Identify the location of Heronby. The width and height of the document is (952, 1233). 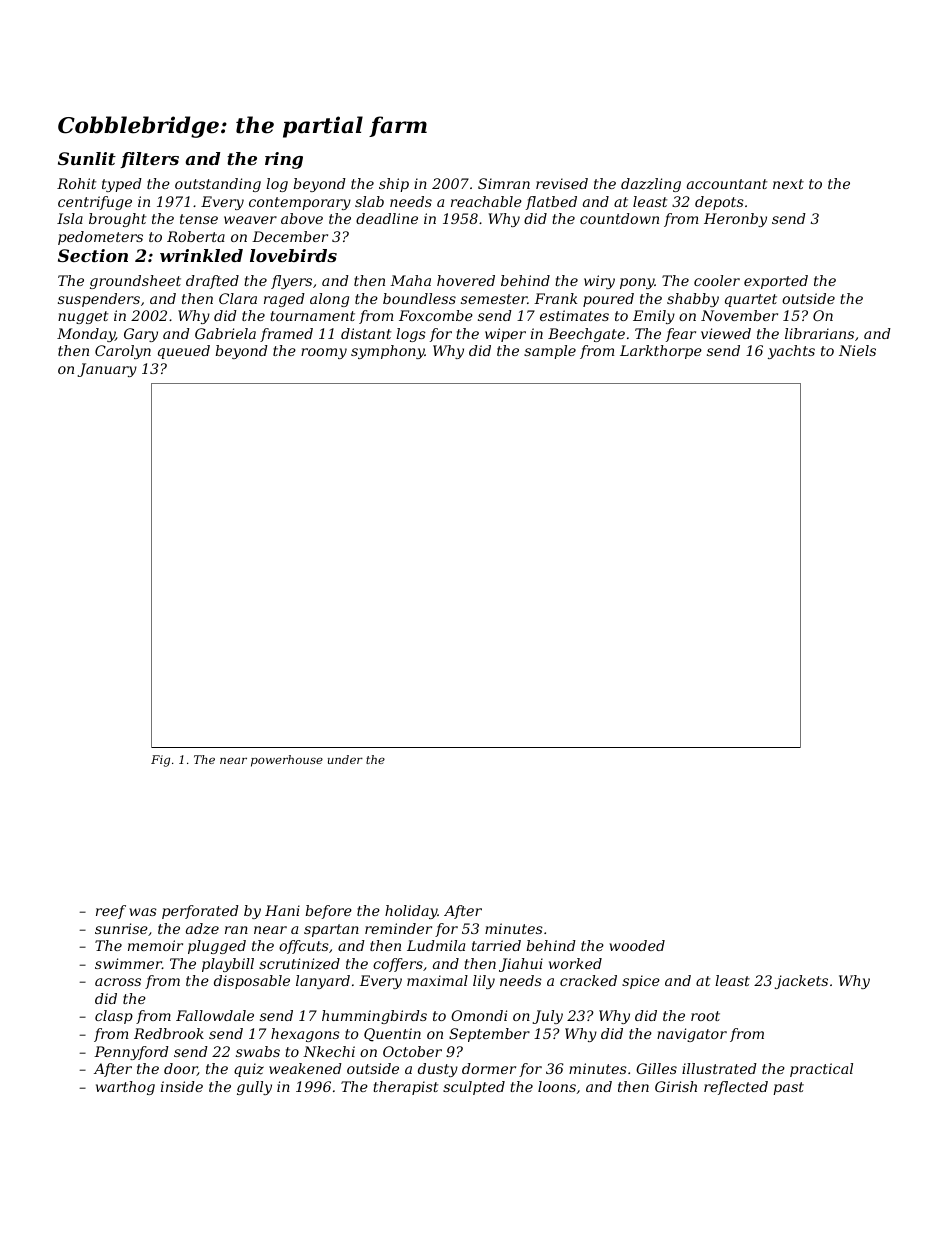
(735, 220).
